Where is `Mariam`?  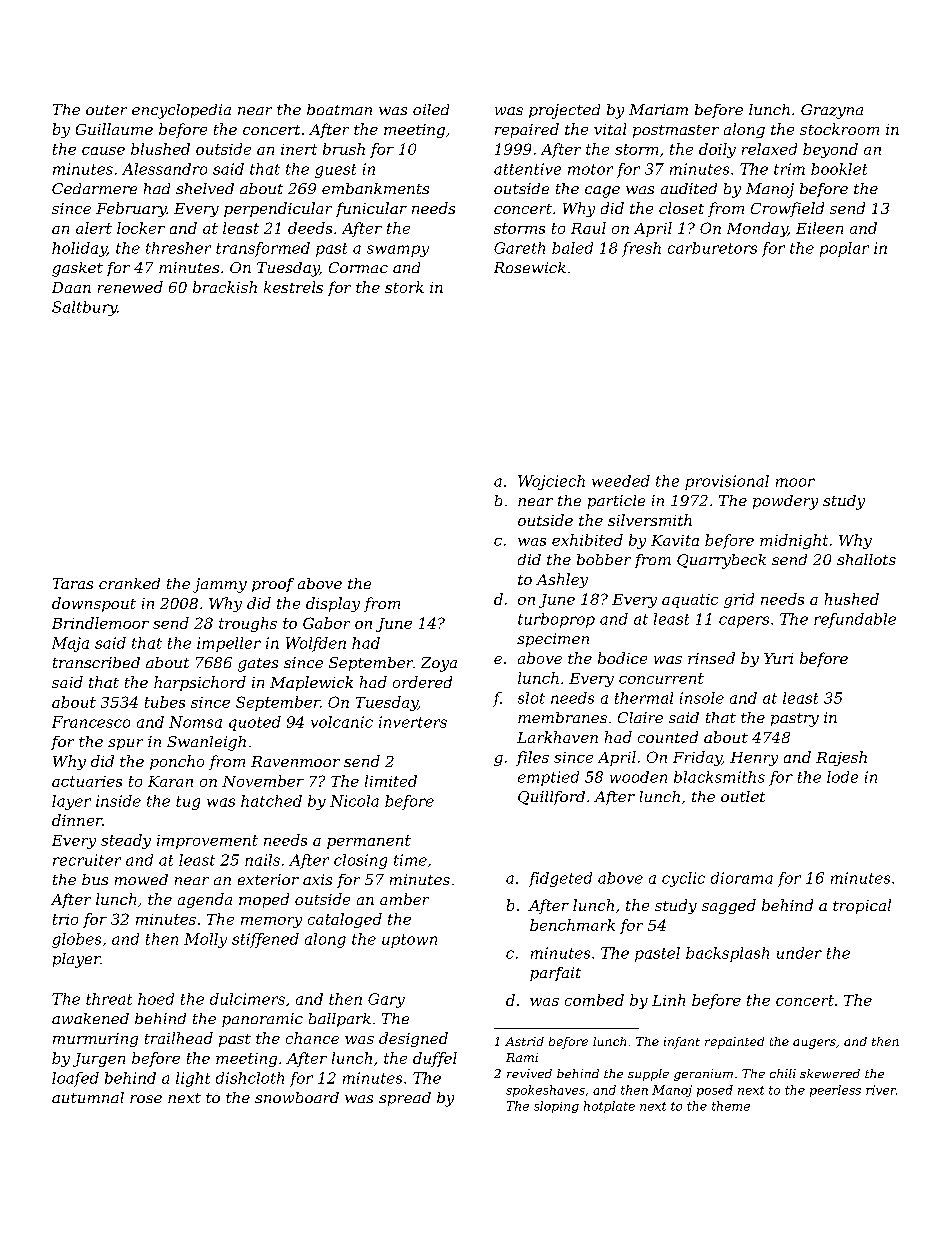 Mariam is located at coordinates (658, 109).
